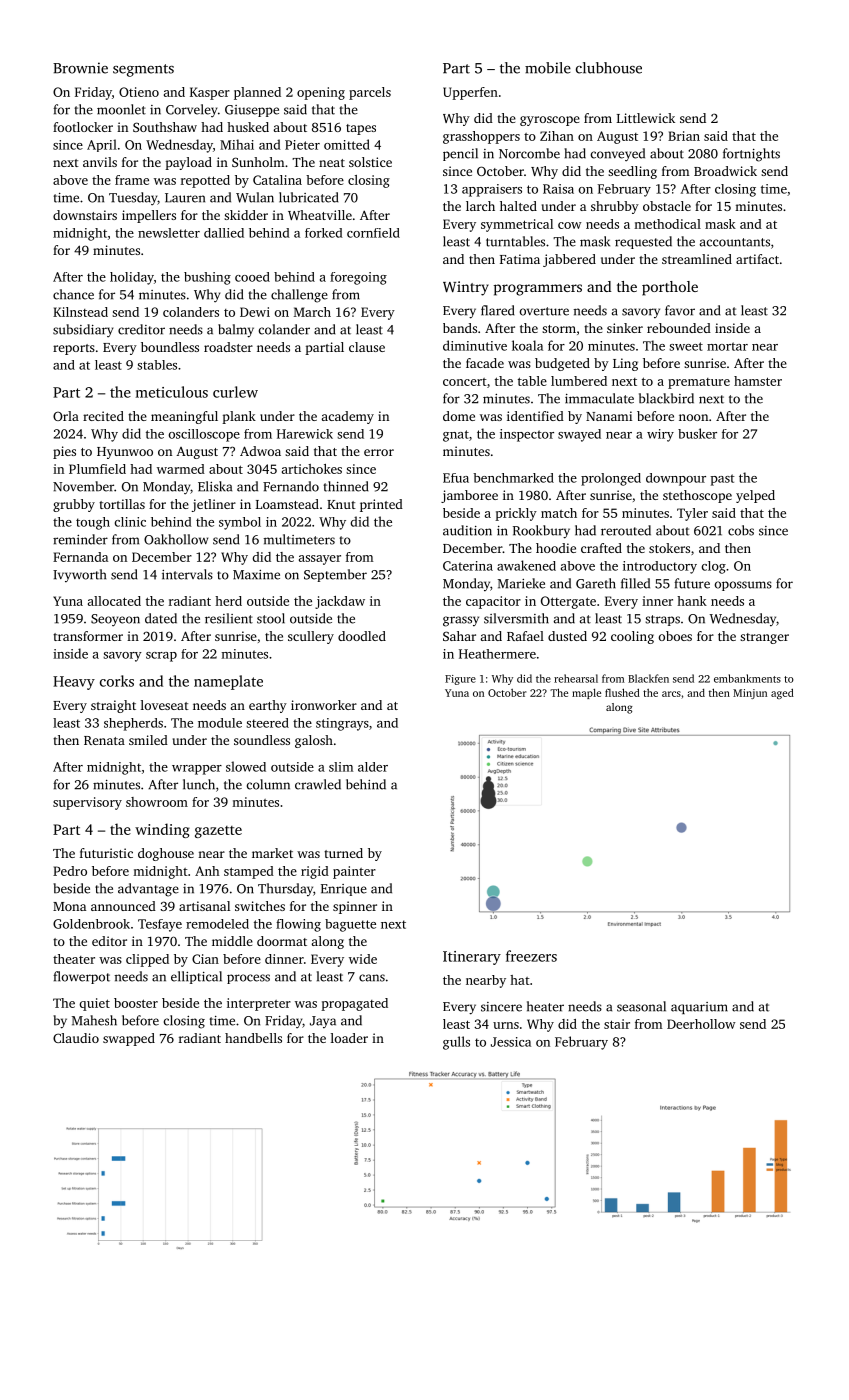  What do you see at coordinates (129, 1039) in the screenshot?
I see `swapped` at bounding box center [129, 1039].
